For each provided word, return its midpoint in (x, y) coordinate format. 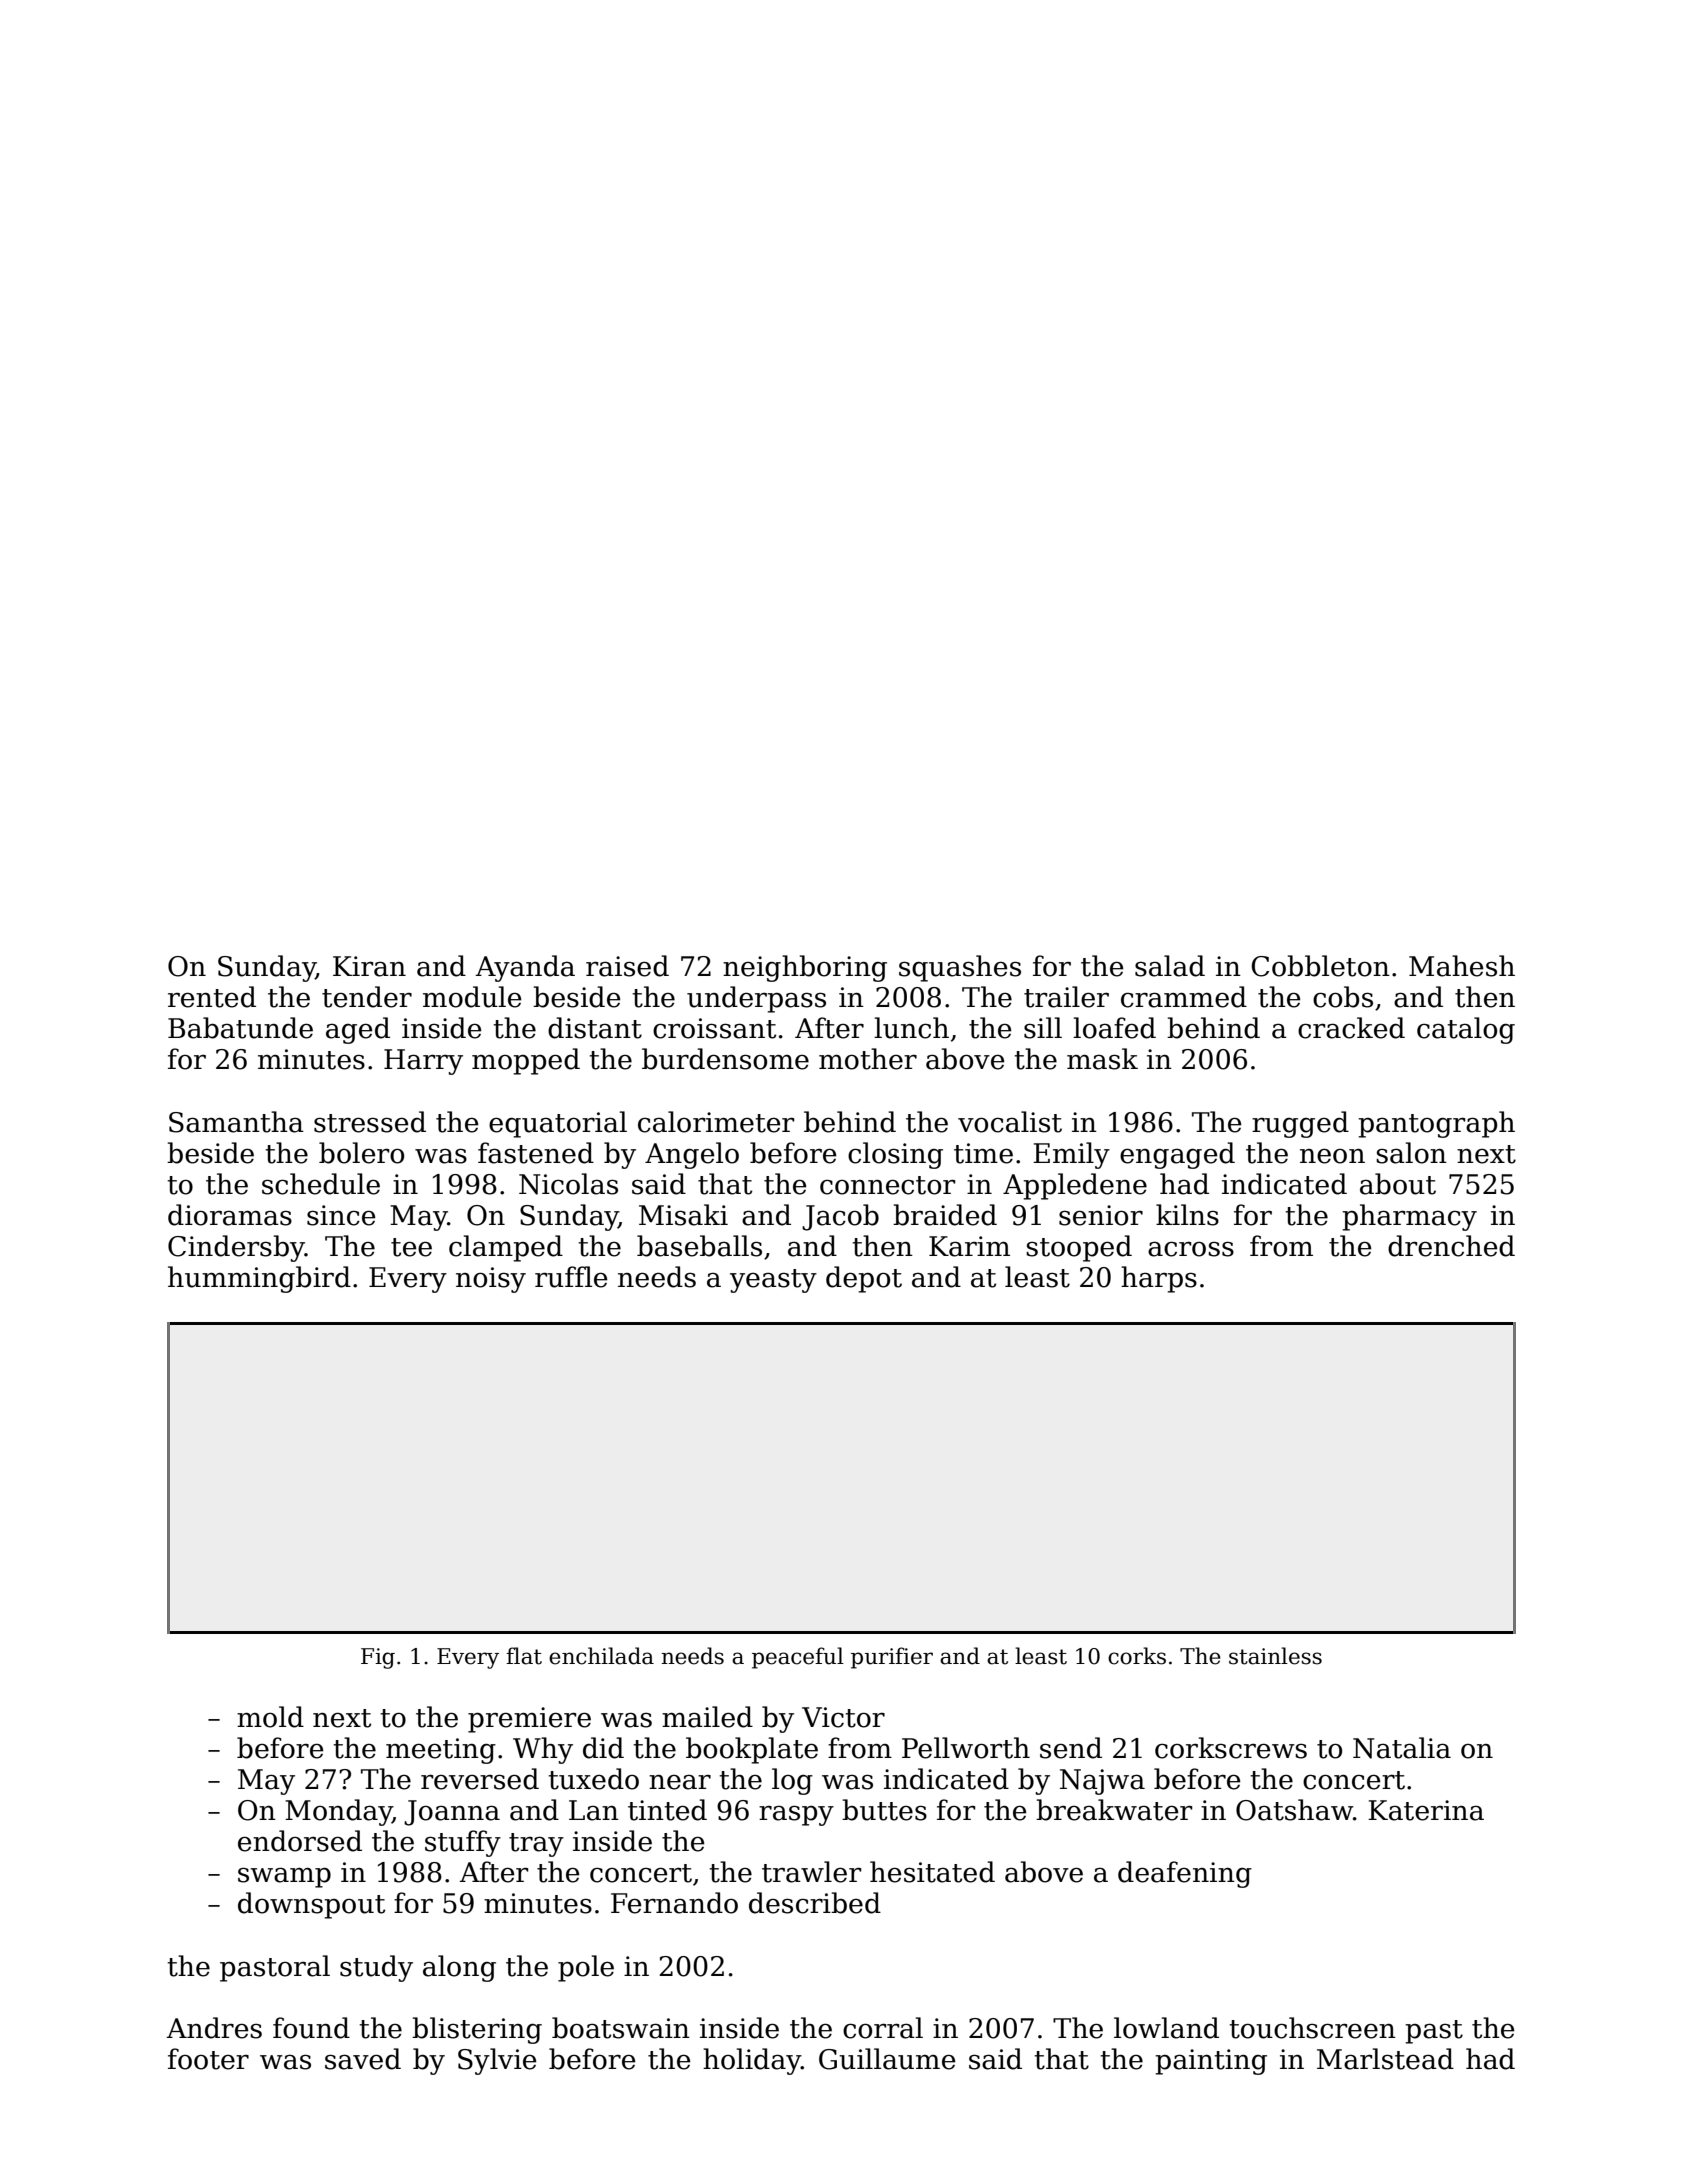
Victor (843, 1717)
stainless (1275, 1656)
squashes (960, 968)
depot (864, 1279)
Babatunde (240, 1028)
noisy (491, 1280)
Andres (214, 2028)
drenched (1451, 1246)
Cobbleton (1320, 966)
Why (543, 1750)
